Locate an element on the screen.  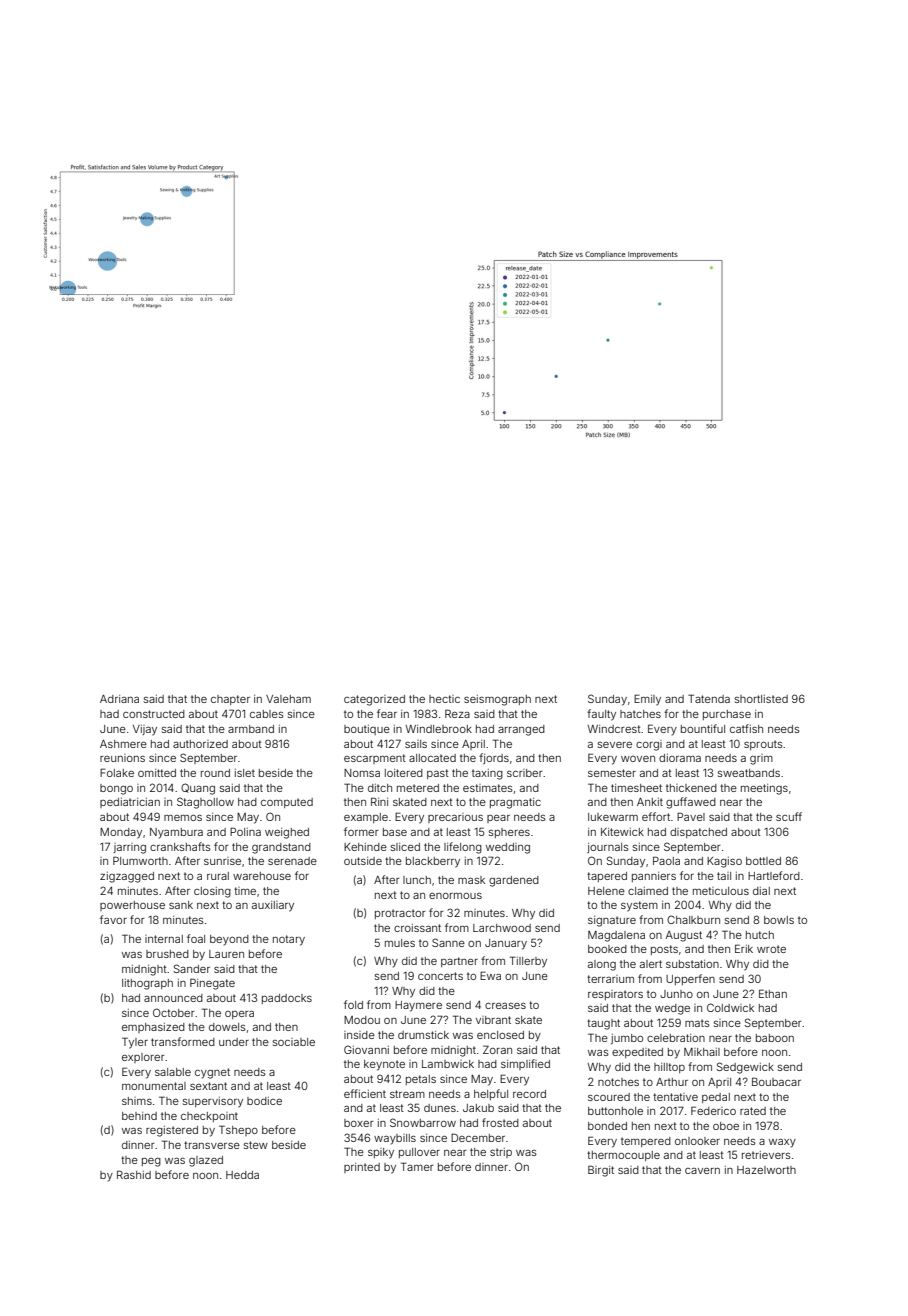
rural is located at coordinates (218, 876).
